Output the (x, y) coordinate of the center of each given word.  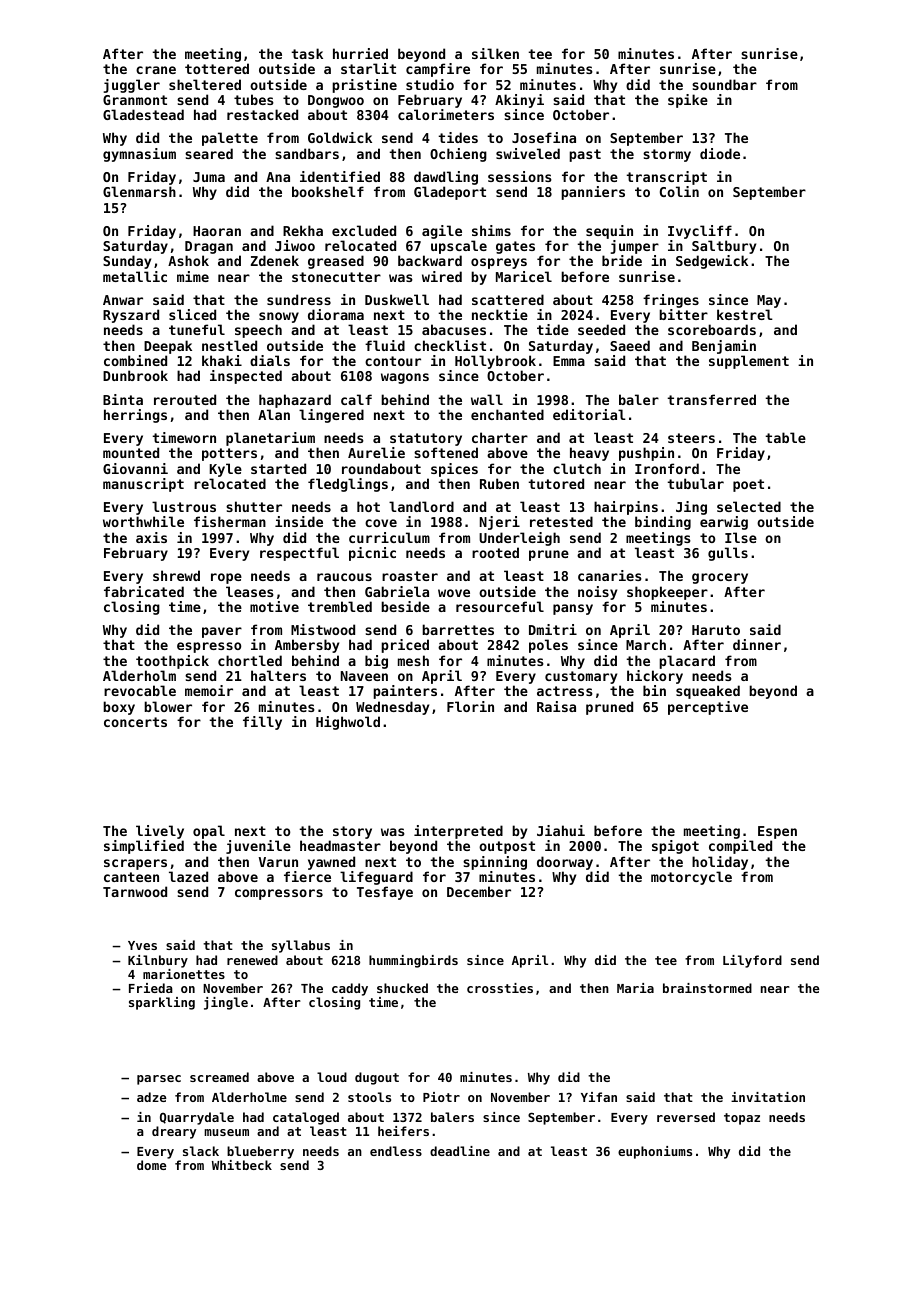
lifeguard (376, 878)
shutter (254, 506)
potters (229, 454)
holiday (720, 863)
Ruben (499, 483)
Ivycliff (700, 232)
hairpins (626, 508)
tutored (556, 483)
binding (663, 523)
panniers (593, 193)
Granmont (135, 100)
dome (152, 1165)
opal (209, 832)
